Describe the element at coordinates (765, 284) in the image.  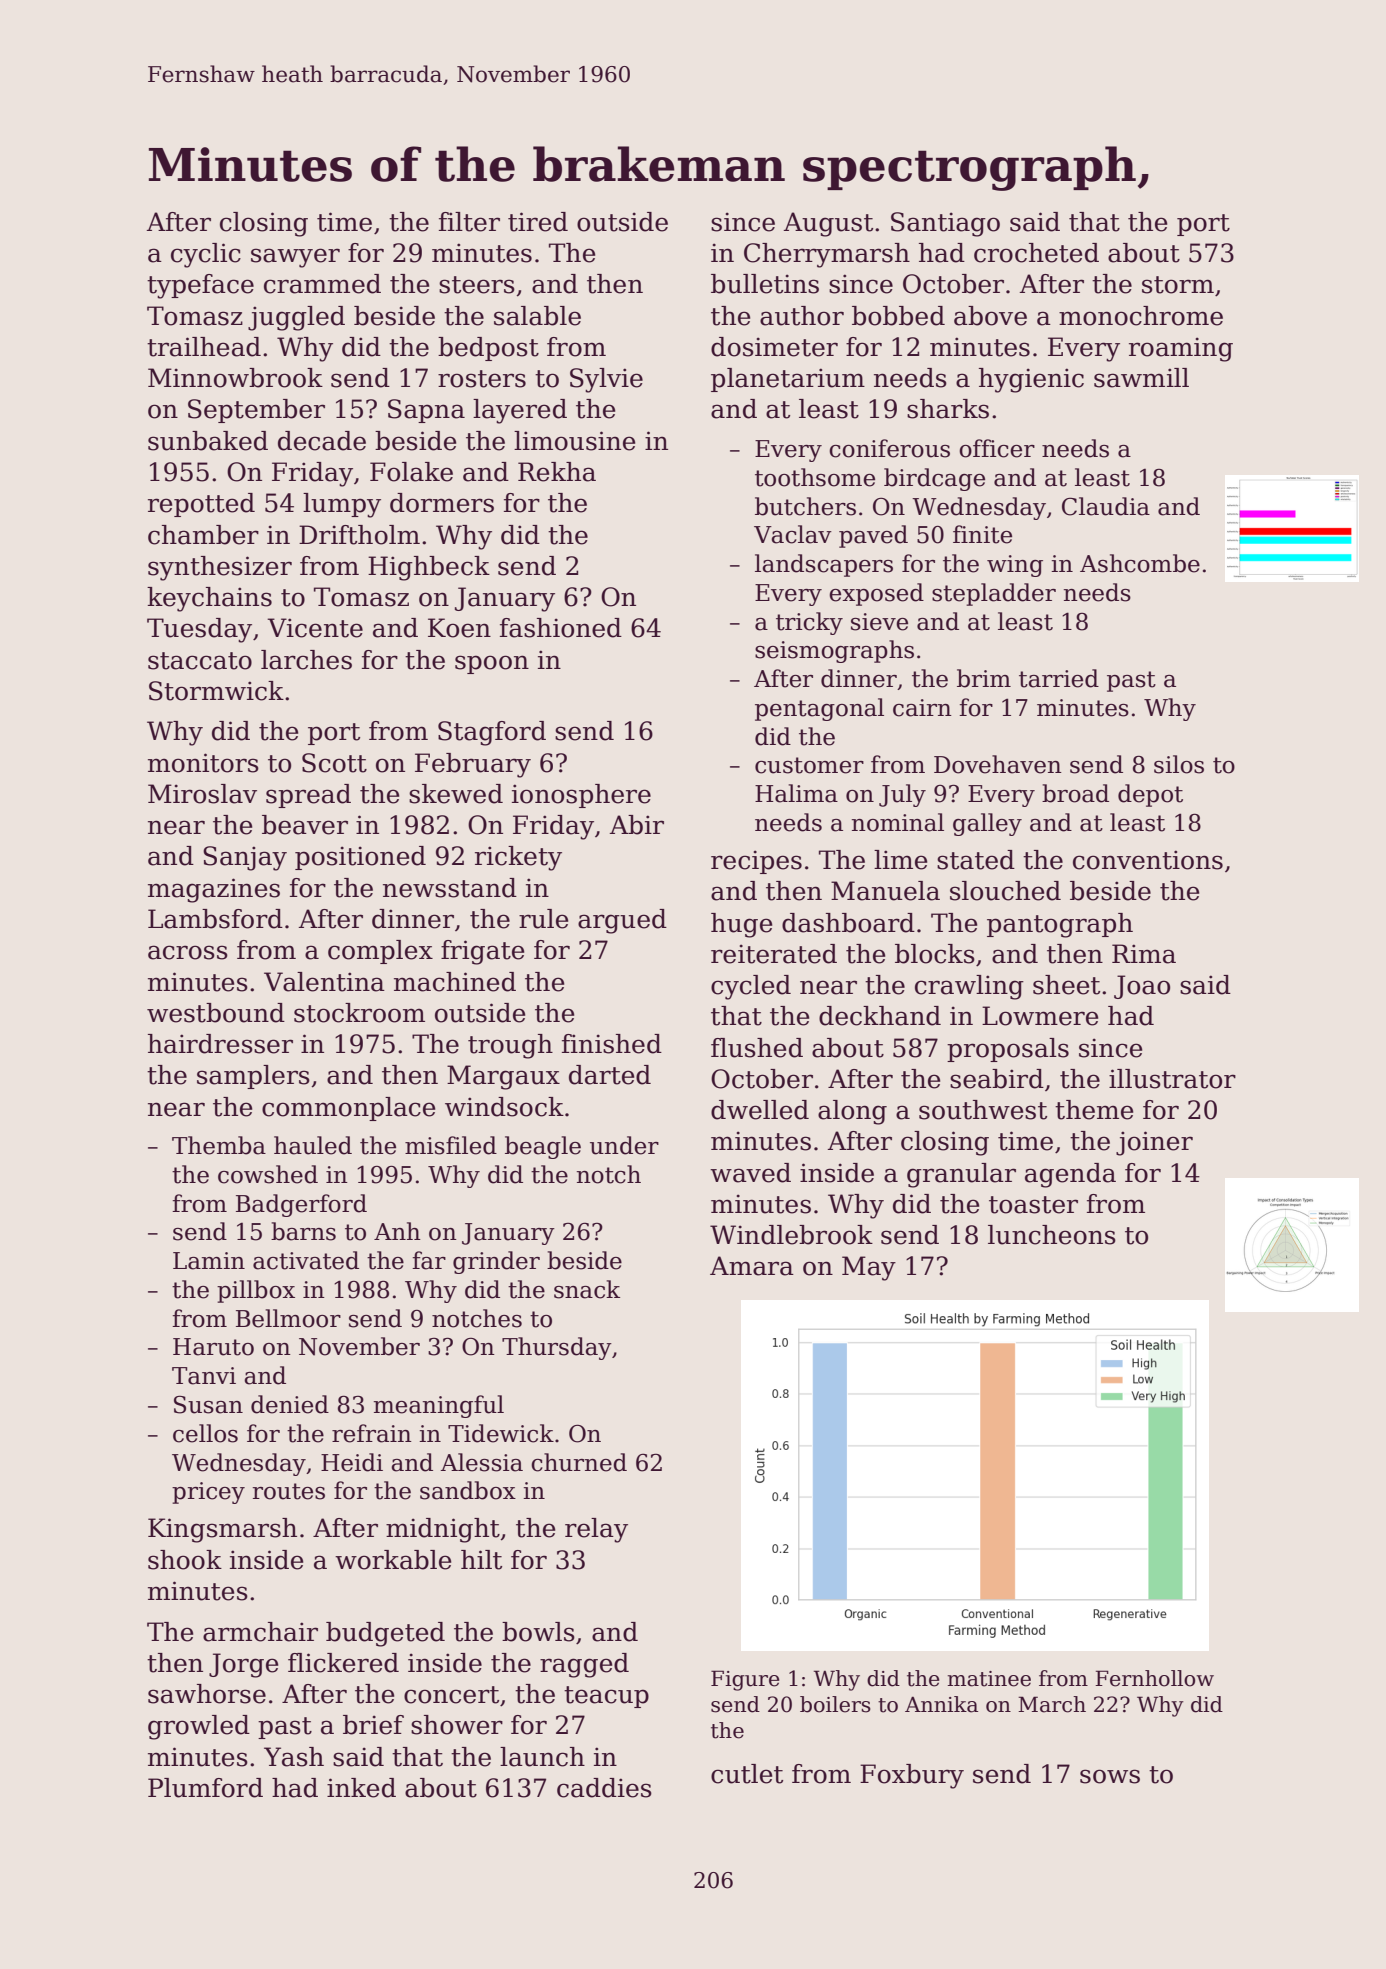
I see `bulletins` at that location.
